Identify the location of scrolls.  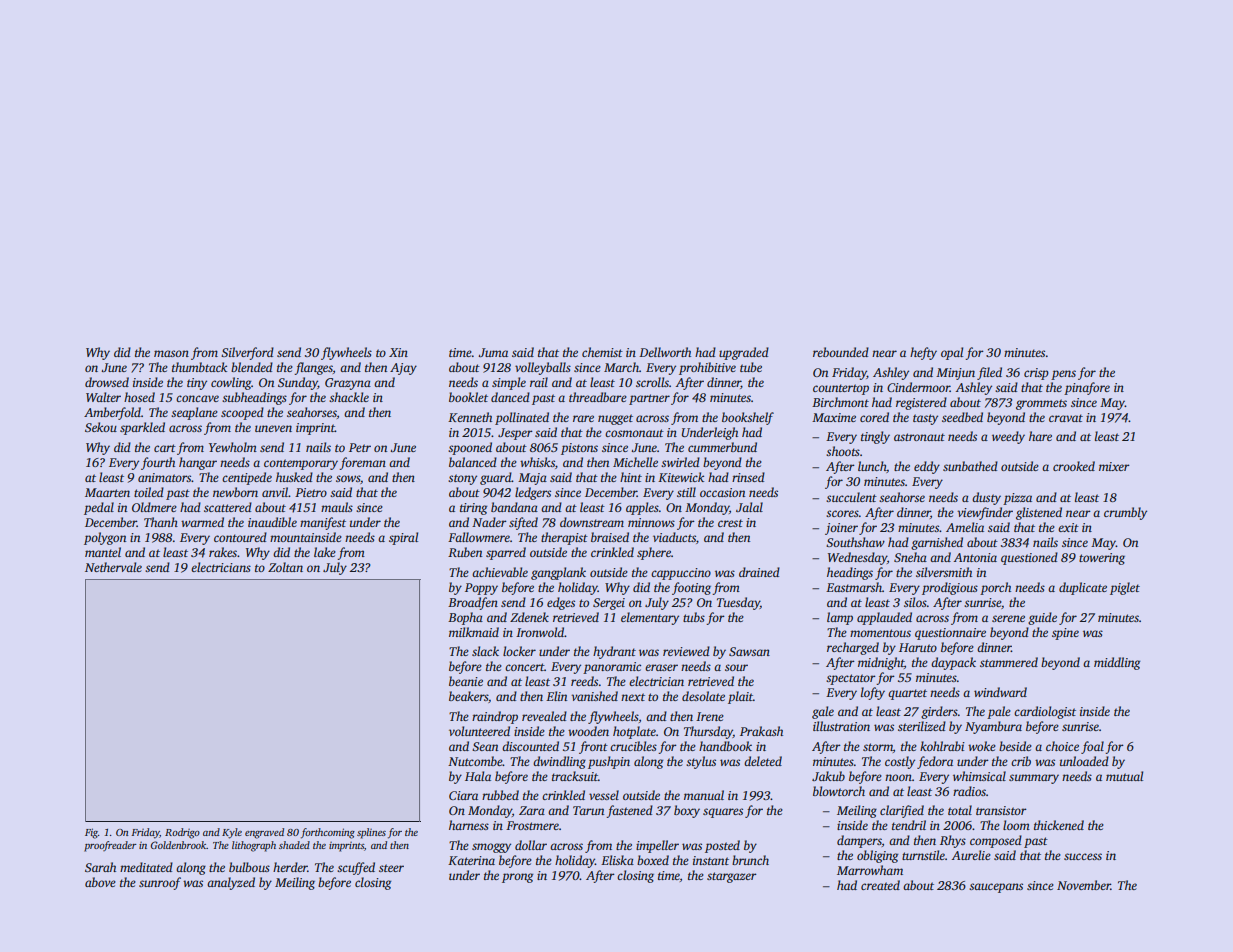
(652, 382).
